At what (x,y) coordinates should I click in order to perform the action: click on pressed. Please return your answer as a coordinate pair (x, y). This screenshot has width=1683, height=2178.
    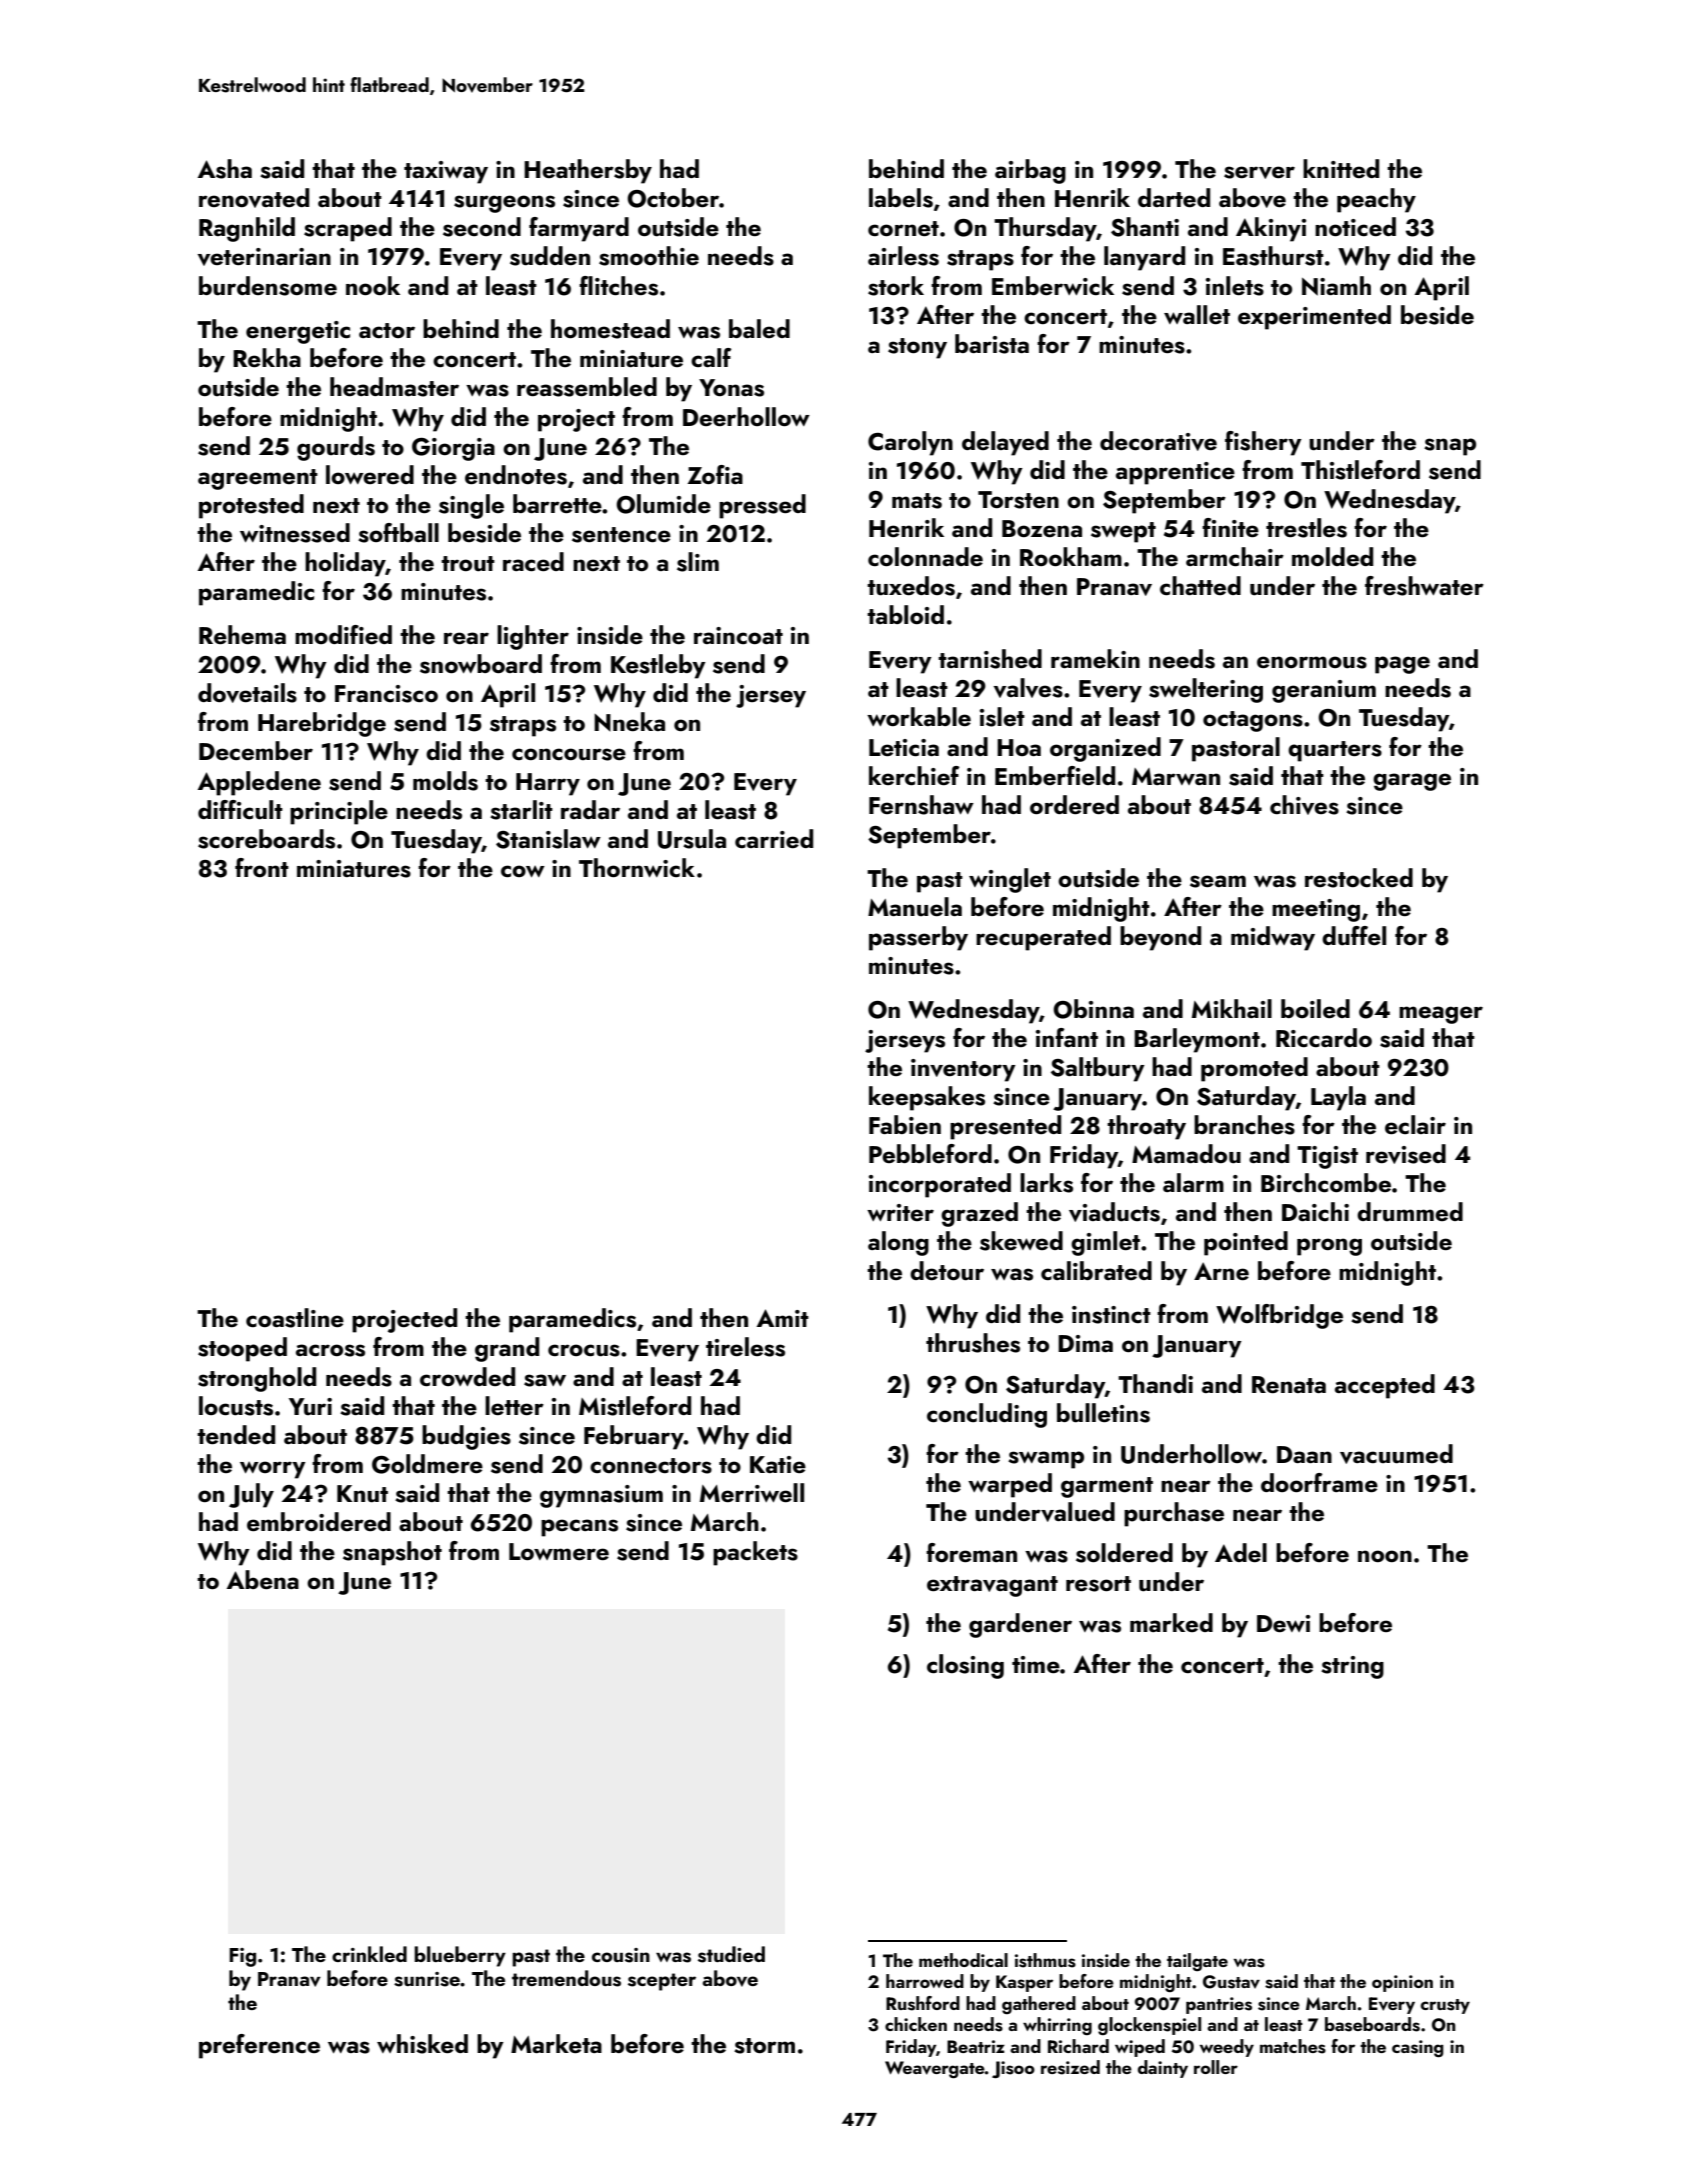
    Looking at the image, I should click on (762, 506).
